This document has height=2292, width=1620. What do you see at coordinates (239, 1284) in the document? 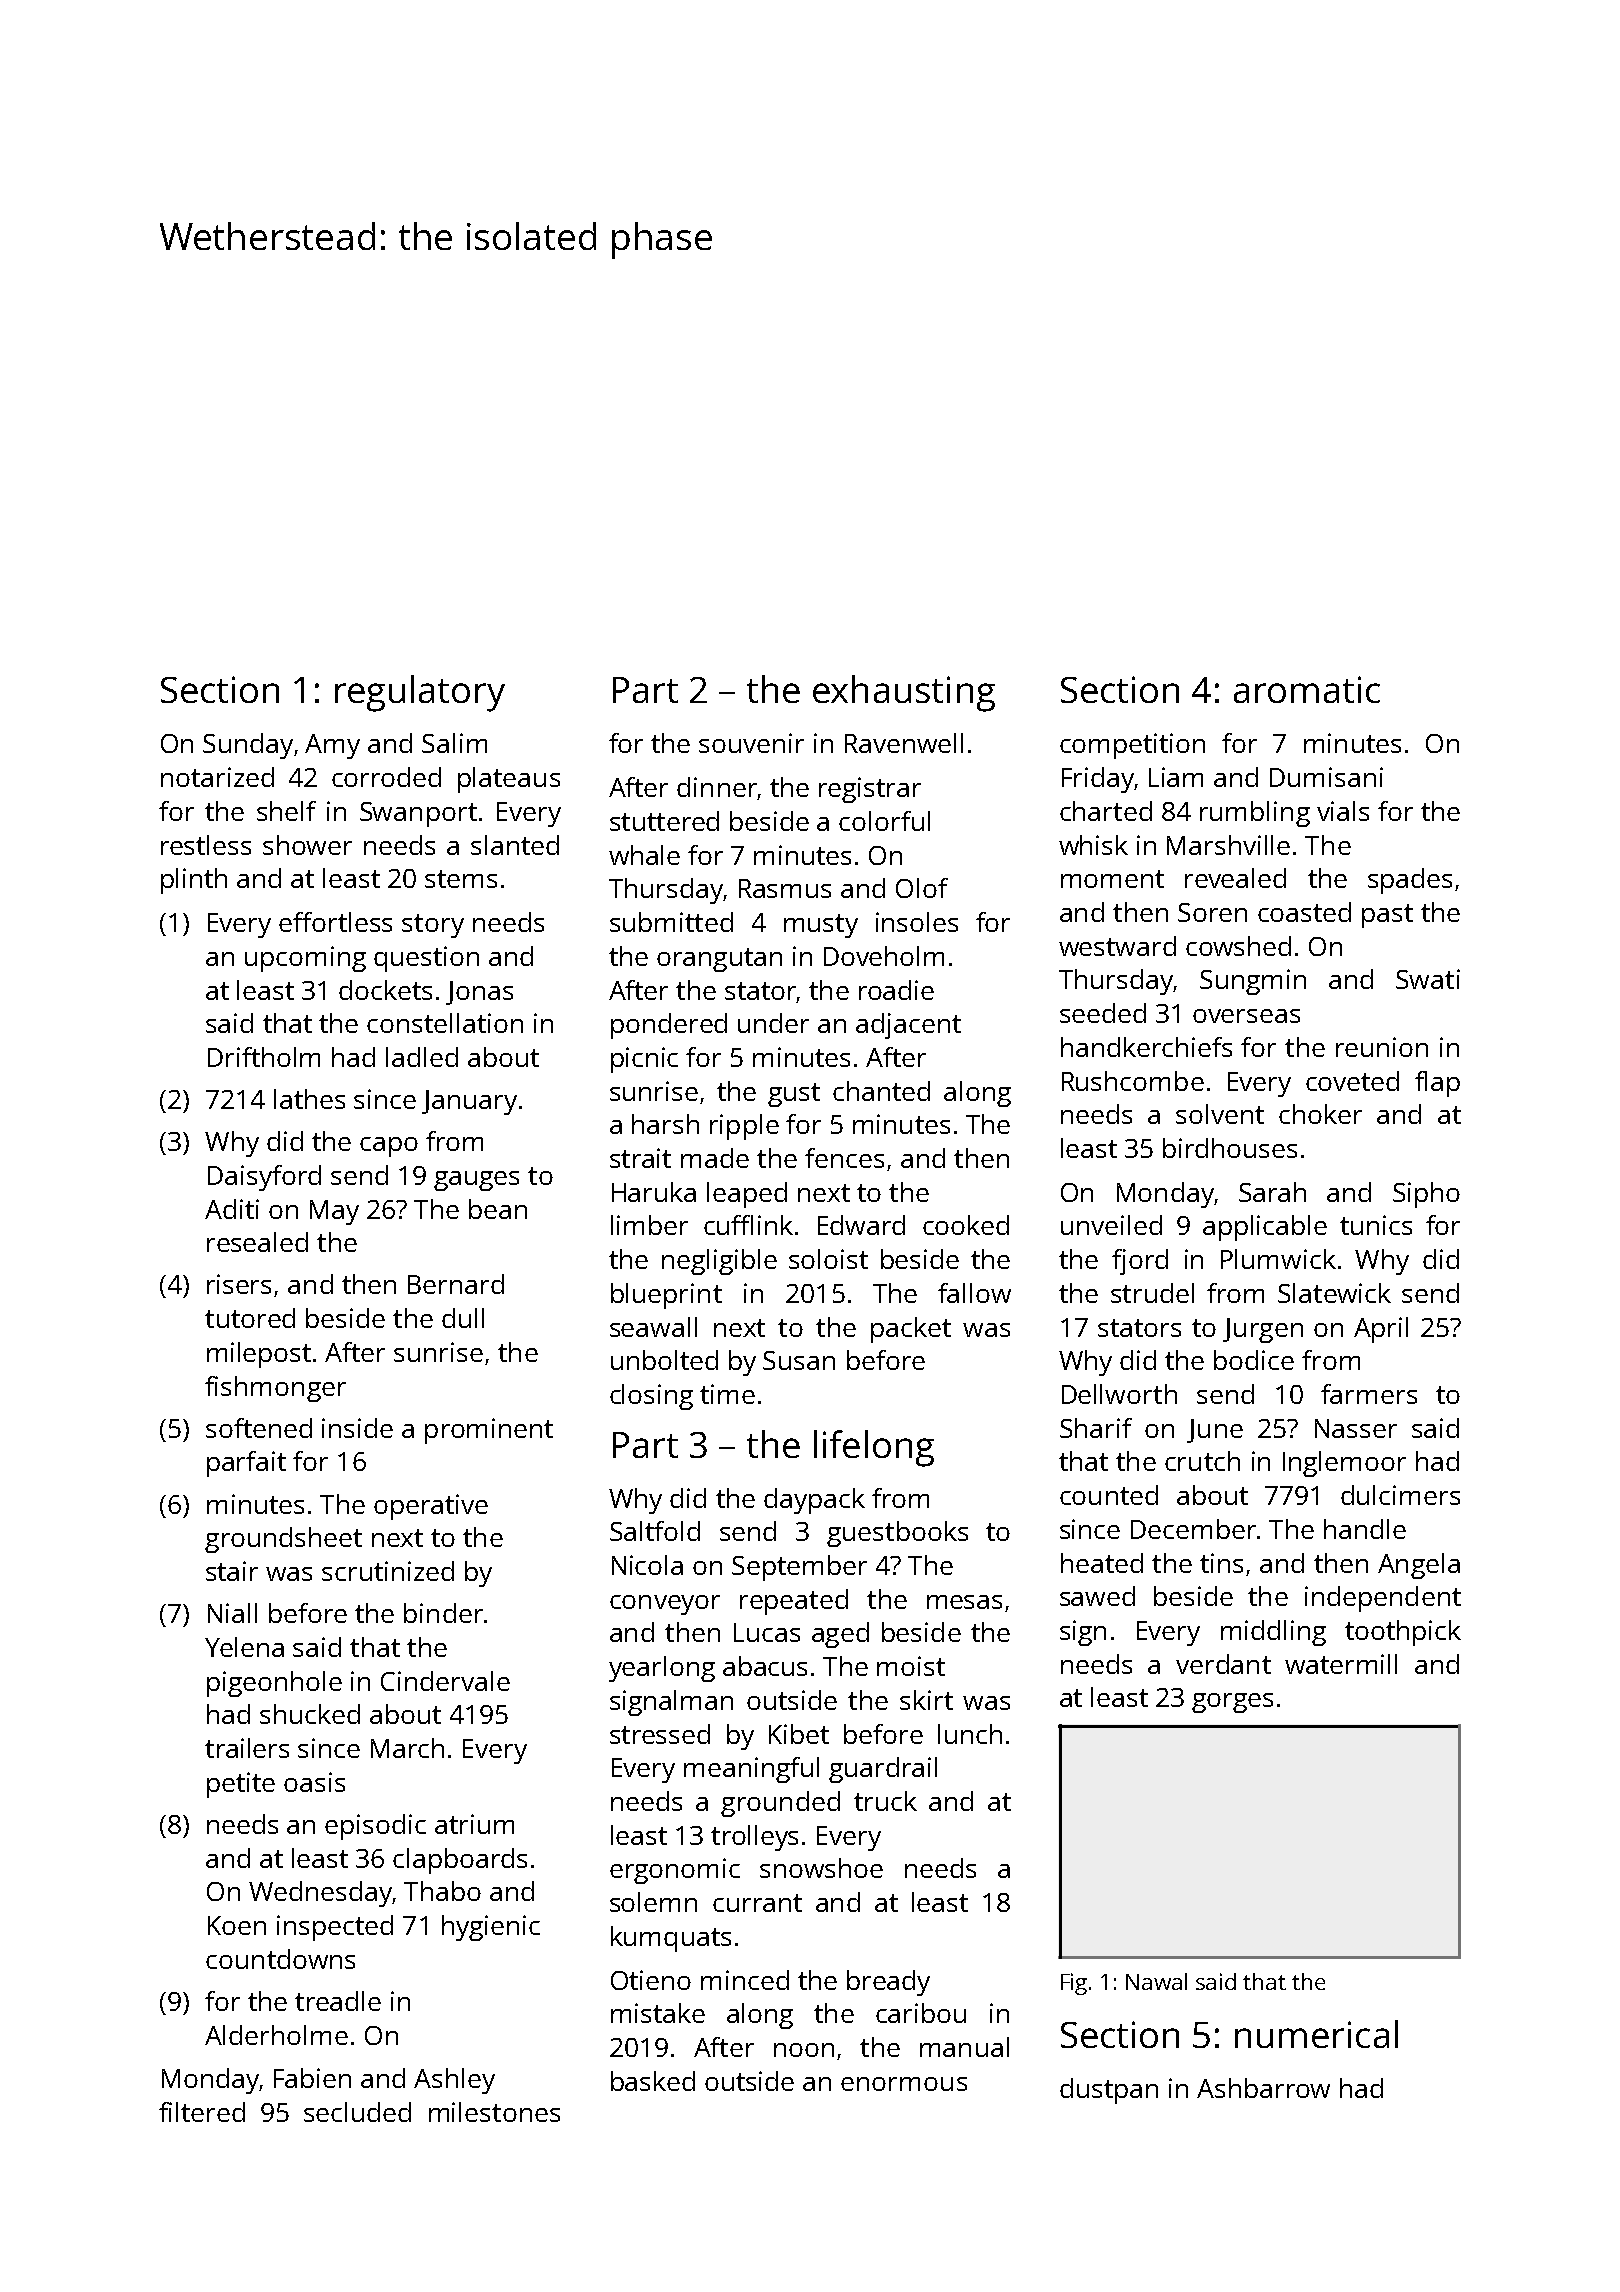
I see `risers` at bounding box center [239, 1284].
